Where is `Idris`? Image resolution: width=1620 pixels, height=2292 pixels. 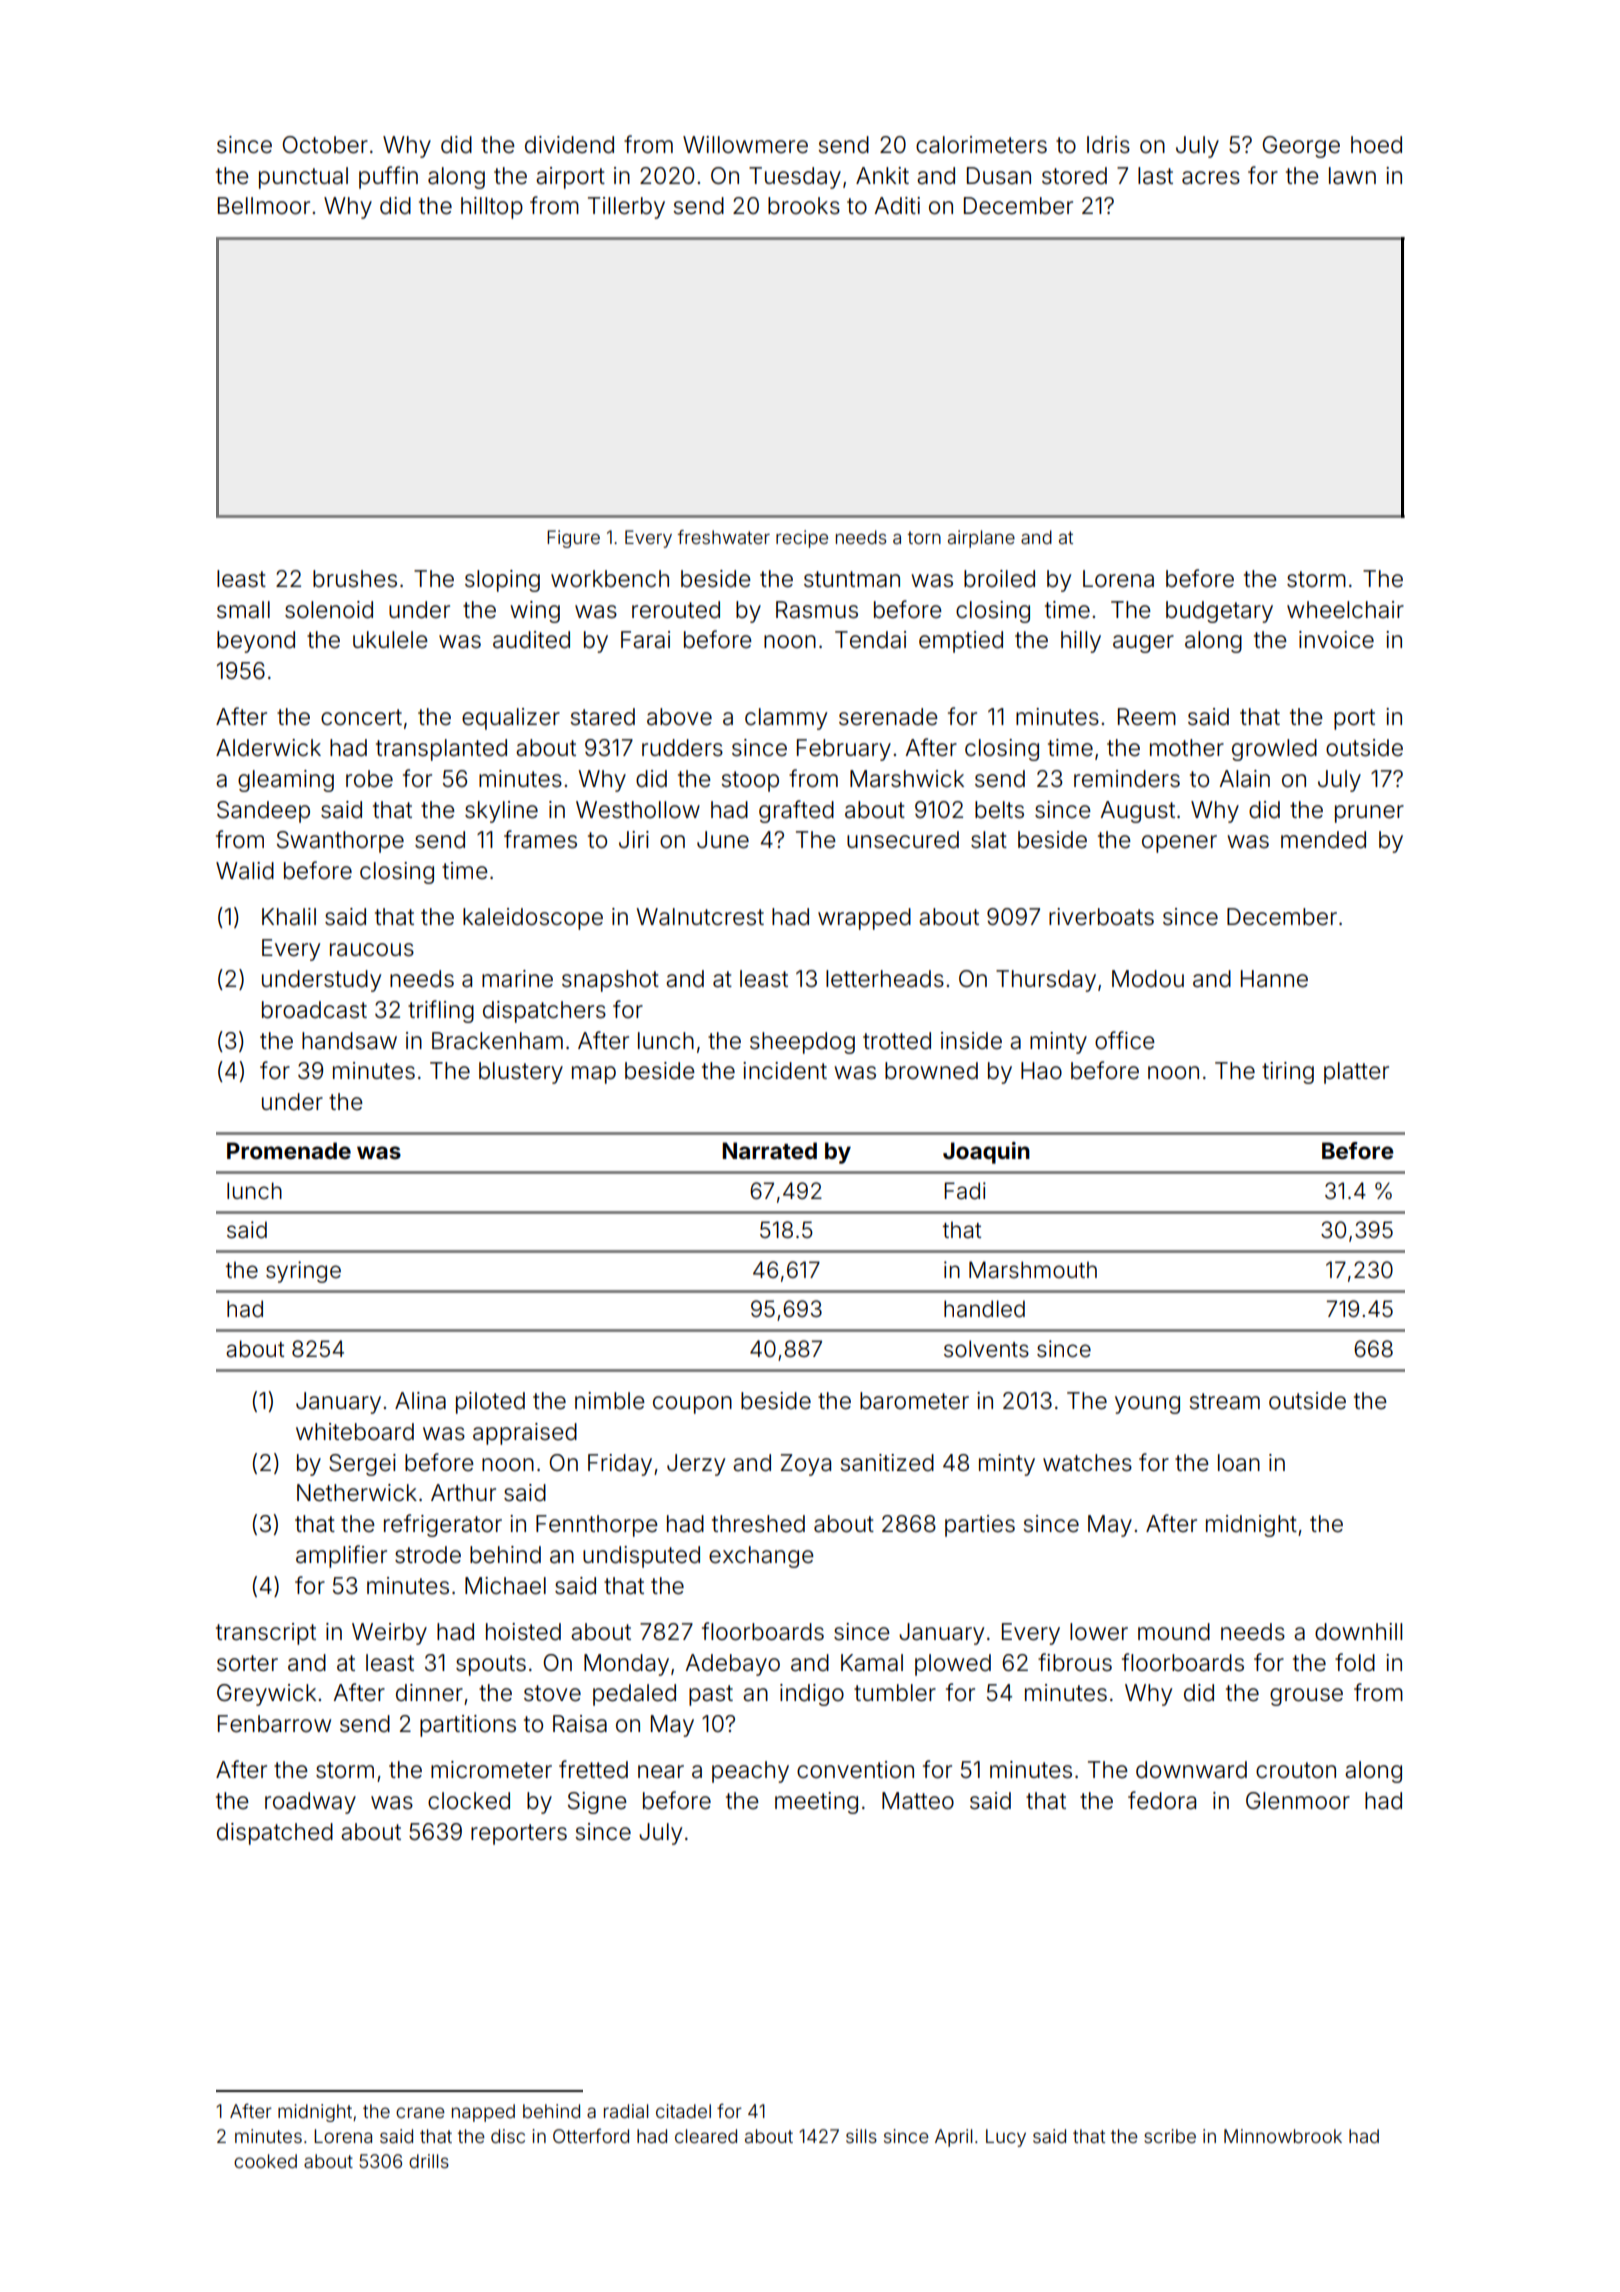
Idris is located at coordinates (1108, 145).
